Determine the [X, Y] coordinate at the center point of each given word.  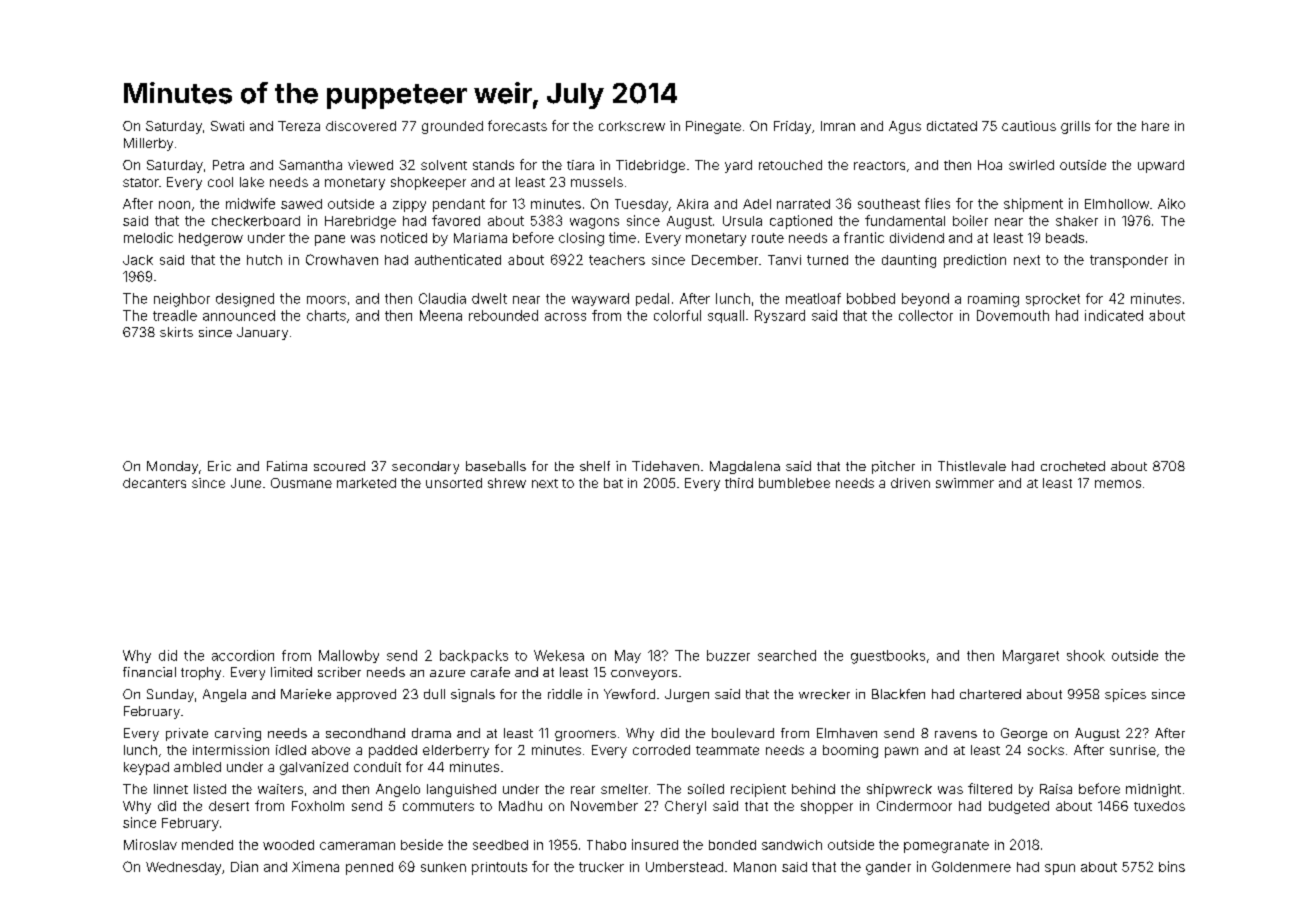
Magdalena [745, 467]
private [187, 734]
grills [1075, 127]
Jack [138, 260]
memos [1118, 484]
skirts [176, 332]
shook [1086, 655]
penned [369, 868]
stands [493, 165]
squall [726, 316]
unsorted [454, 483]
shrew [507, 483]
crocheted [1073, 466]
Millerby [148, 144]
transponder [1129, 261]
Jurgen [687, 695]
